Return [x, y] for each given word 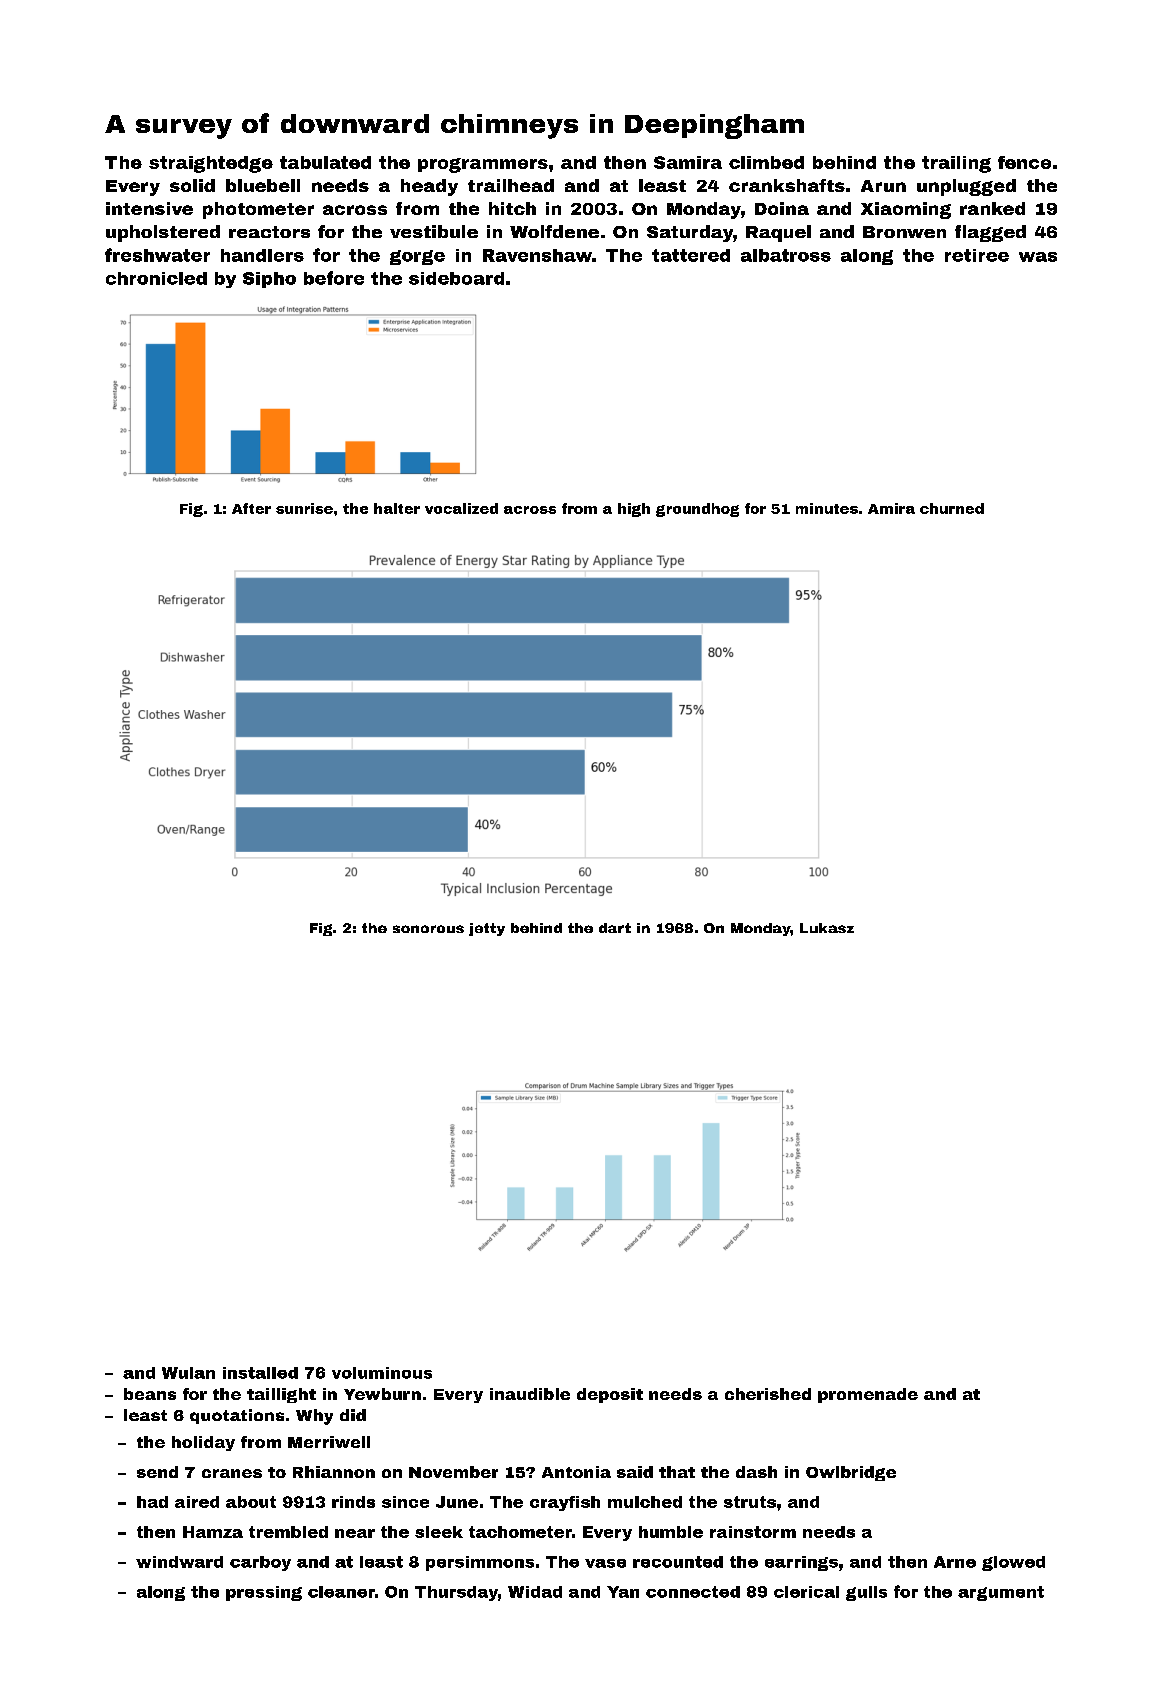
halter [397, 508]
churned [952, 508]
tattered [691, 255]
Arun [883, 186]
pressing [264, 1593]
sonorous [428, 929]
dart [615, 928]
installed [260, 1373]
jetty [487, 929]
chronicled [156, 278]
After [251, 508]
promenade [868, 1395]
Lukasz [827, 928]
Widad [535, 1592]
